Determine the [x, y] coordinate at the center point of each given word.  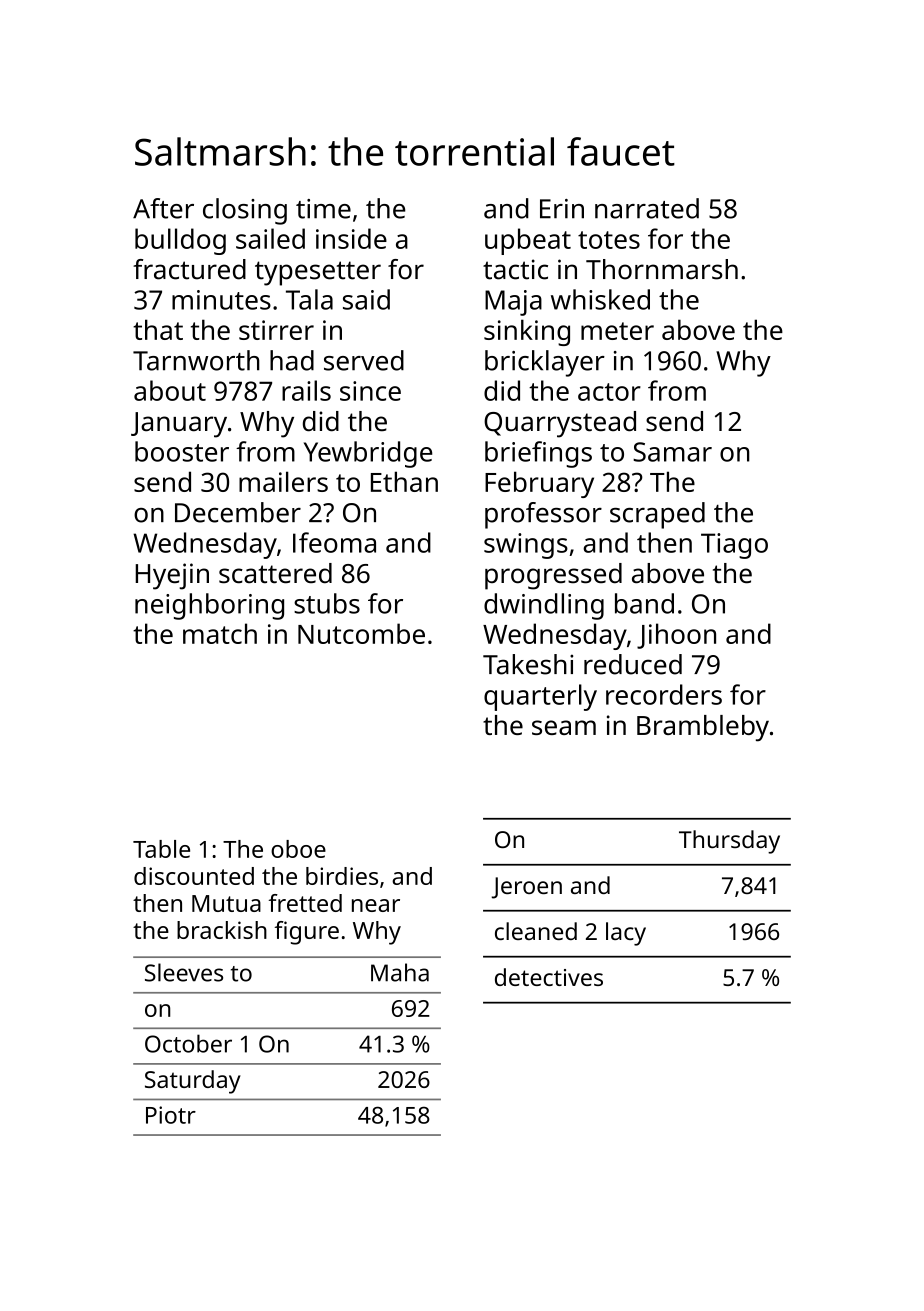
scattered [275, 573]
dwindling [544, 606]
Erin [562, 209]
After [163, 208]
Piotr [171, 1115]
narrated [647, 208]
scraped [657, 515]
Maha [400, 972]
